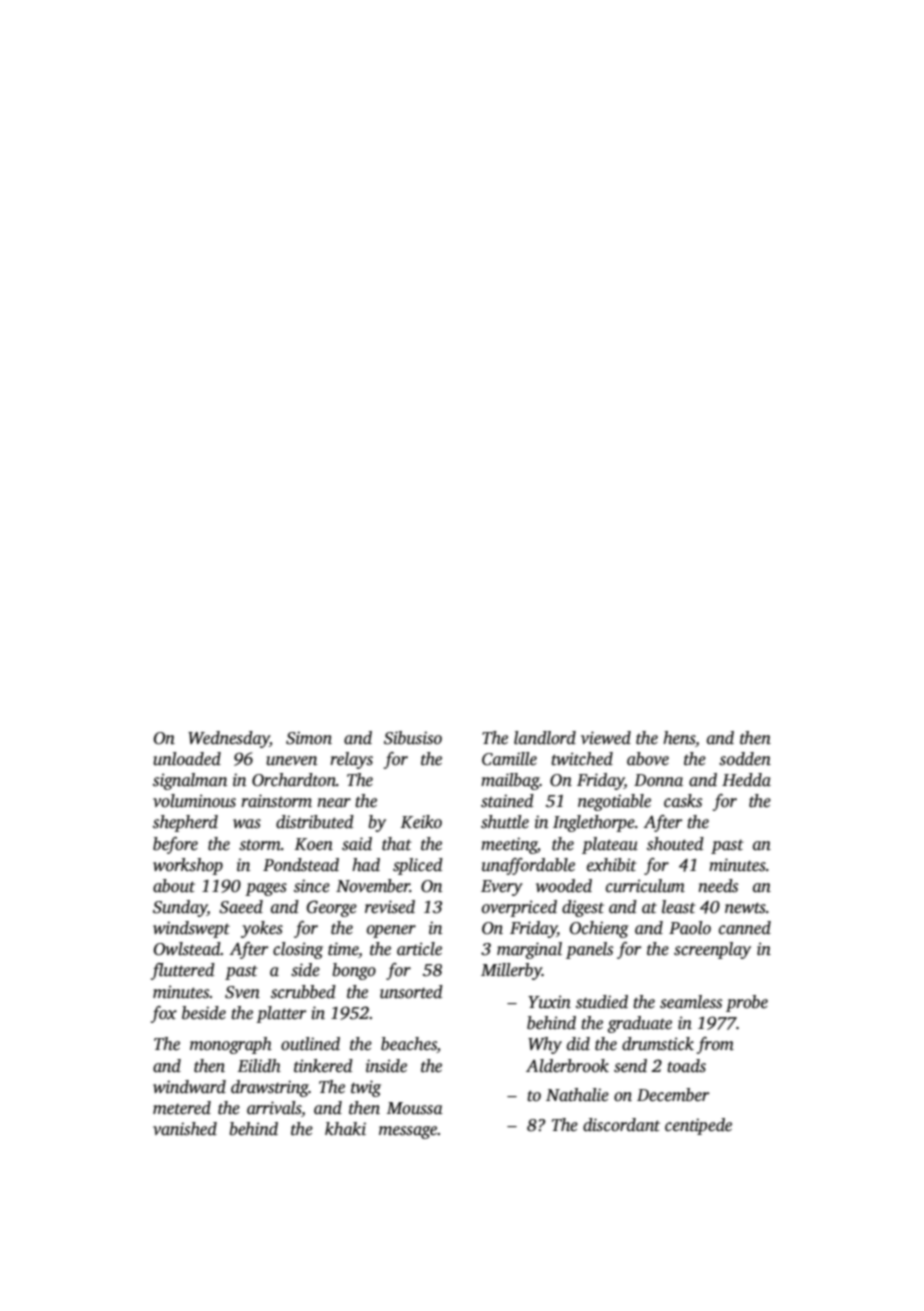  What do you see at coordinates (621, 1125) in the screenshot?
I see `discordant` at bounding box center [621, 1125].
